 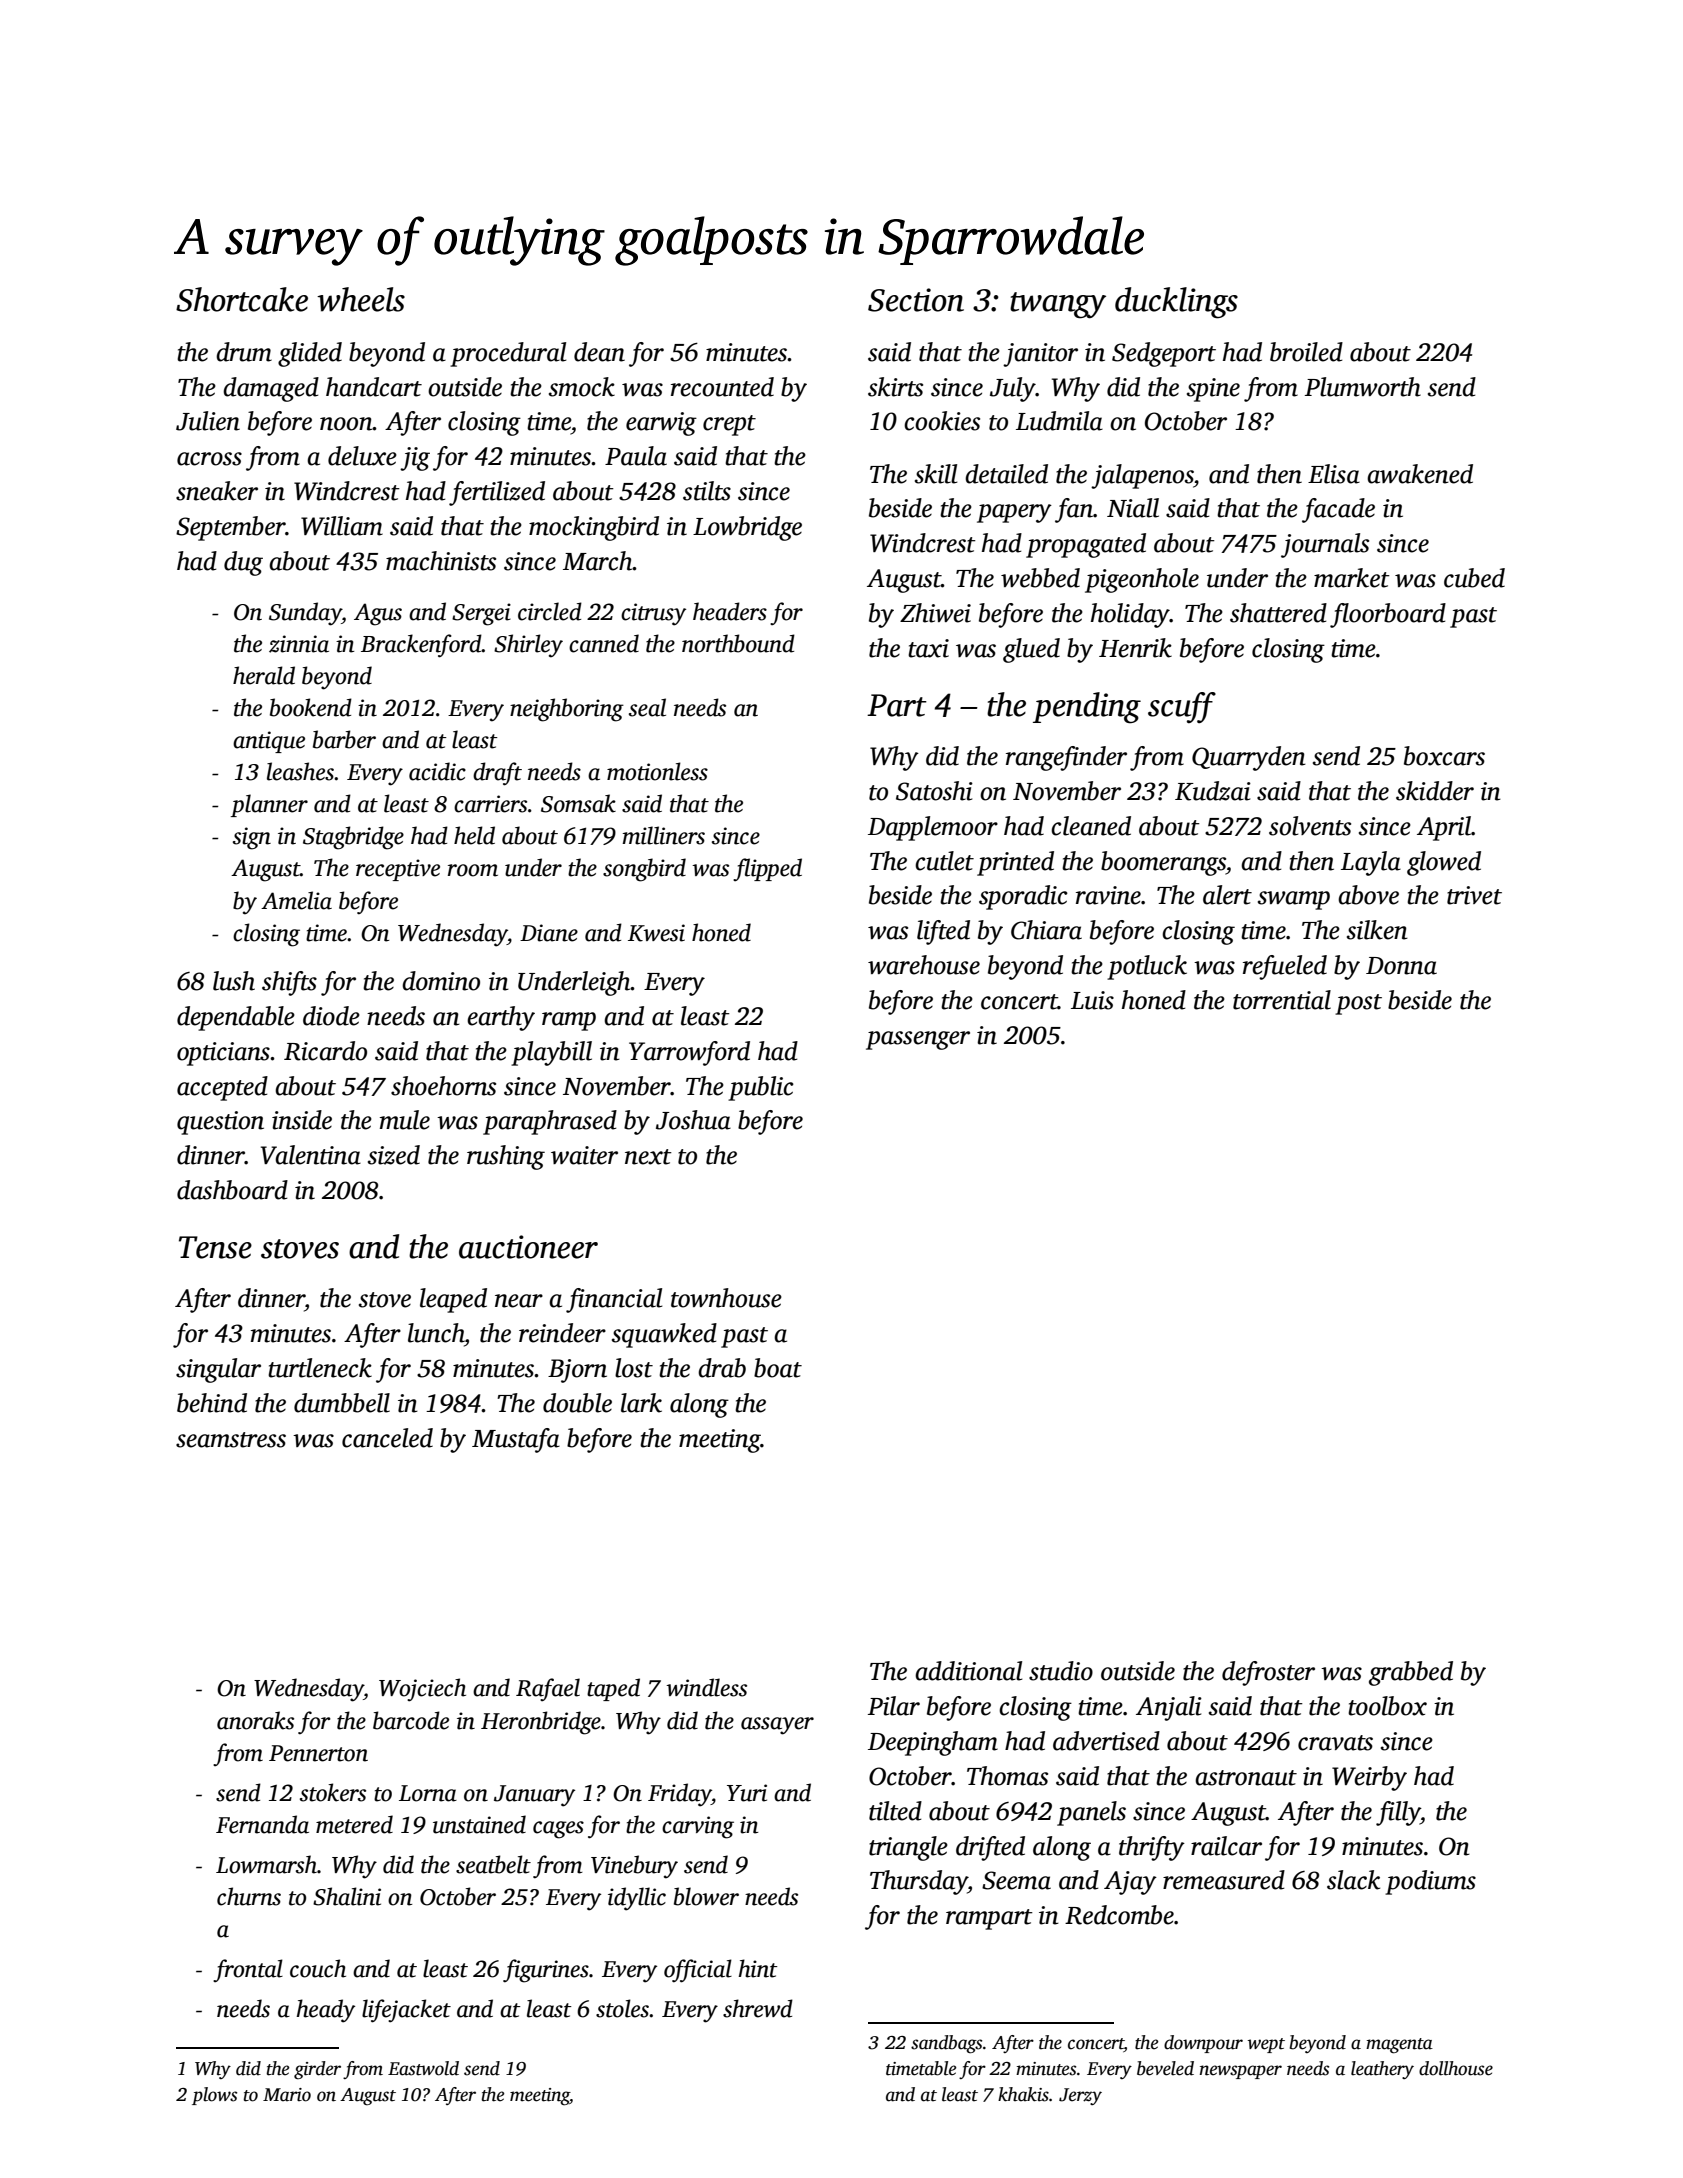 I want to click on recounted, so click(x=722, y=387).
